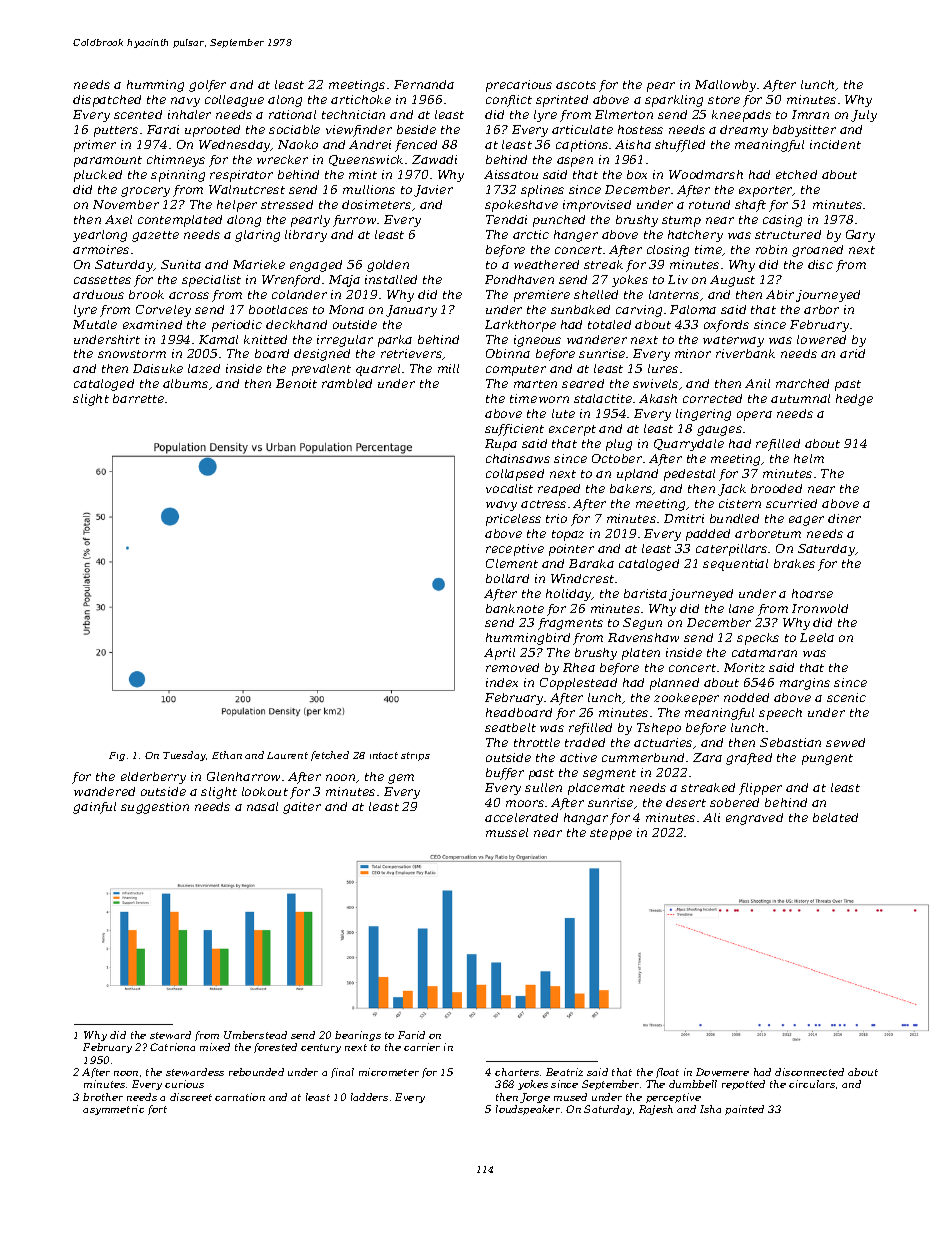  I want to click on Fernanda, so click(424, 84).
